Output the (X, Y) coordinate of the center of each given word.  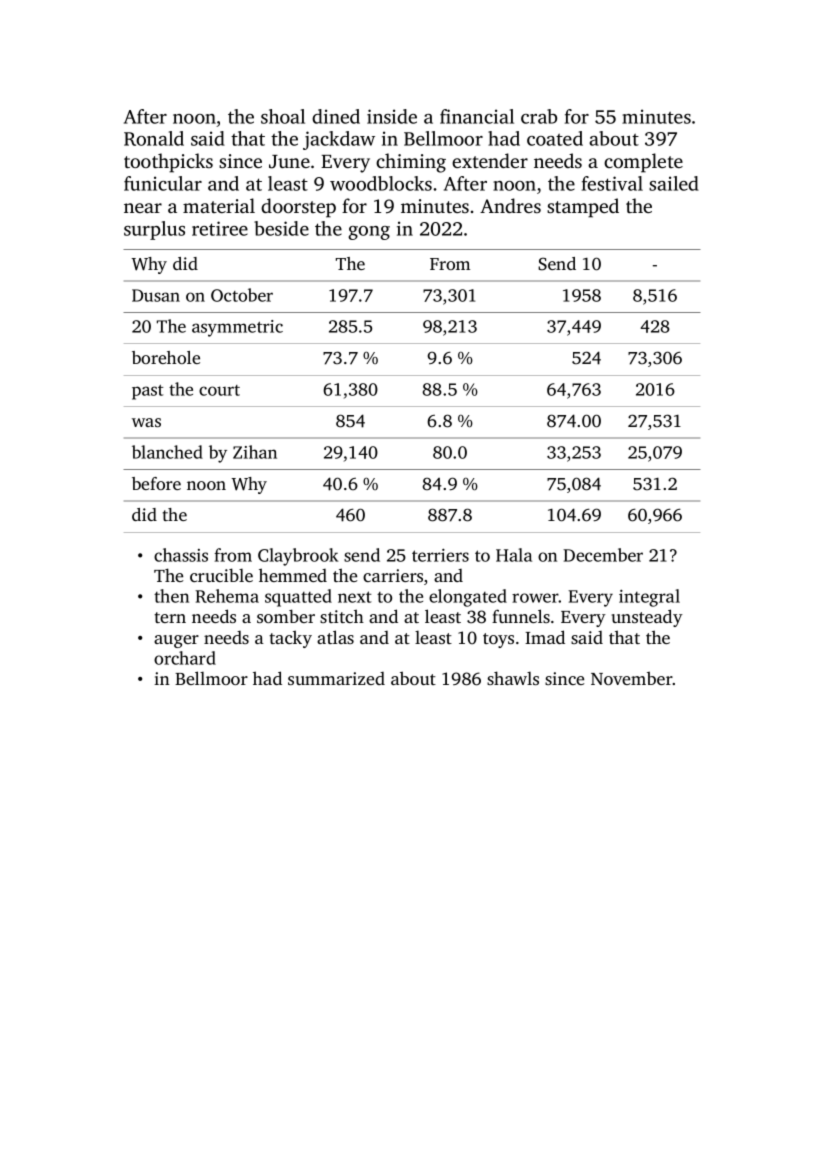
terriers (440, 555)
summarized (336, 678)
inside (392, 116)
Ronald (154, 138)
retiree (220, 228)
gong (369, 233)
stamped (583, 208)
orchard (185, 658)
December (603, 555)
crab (539, 116)
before (156, 483)
